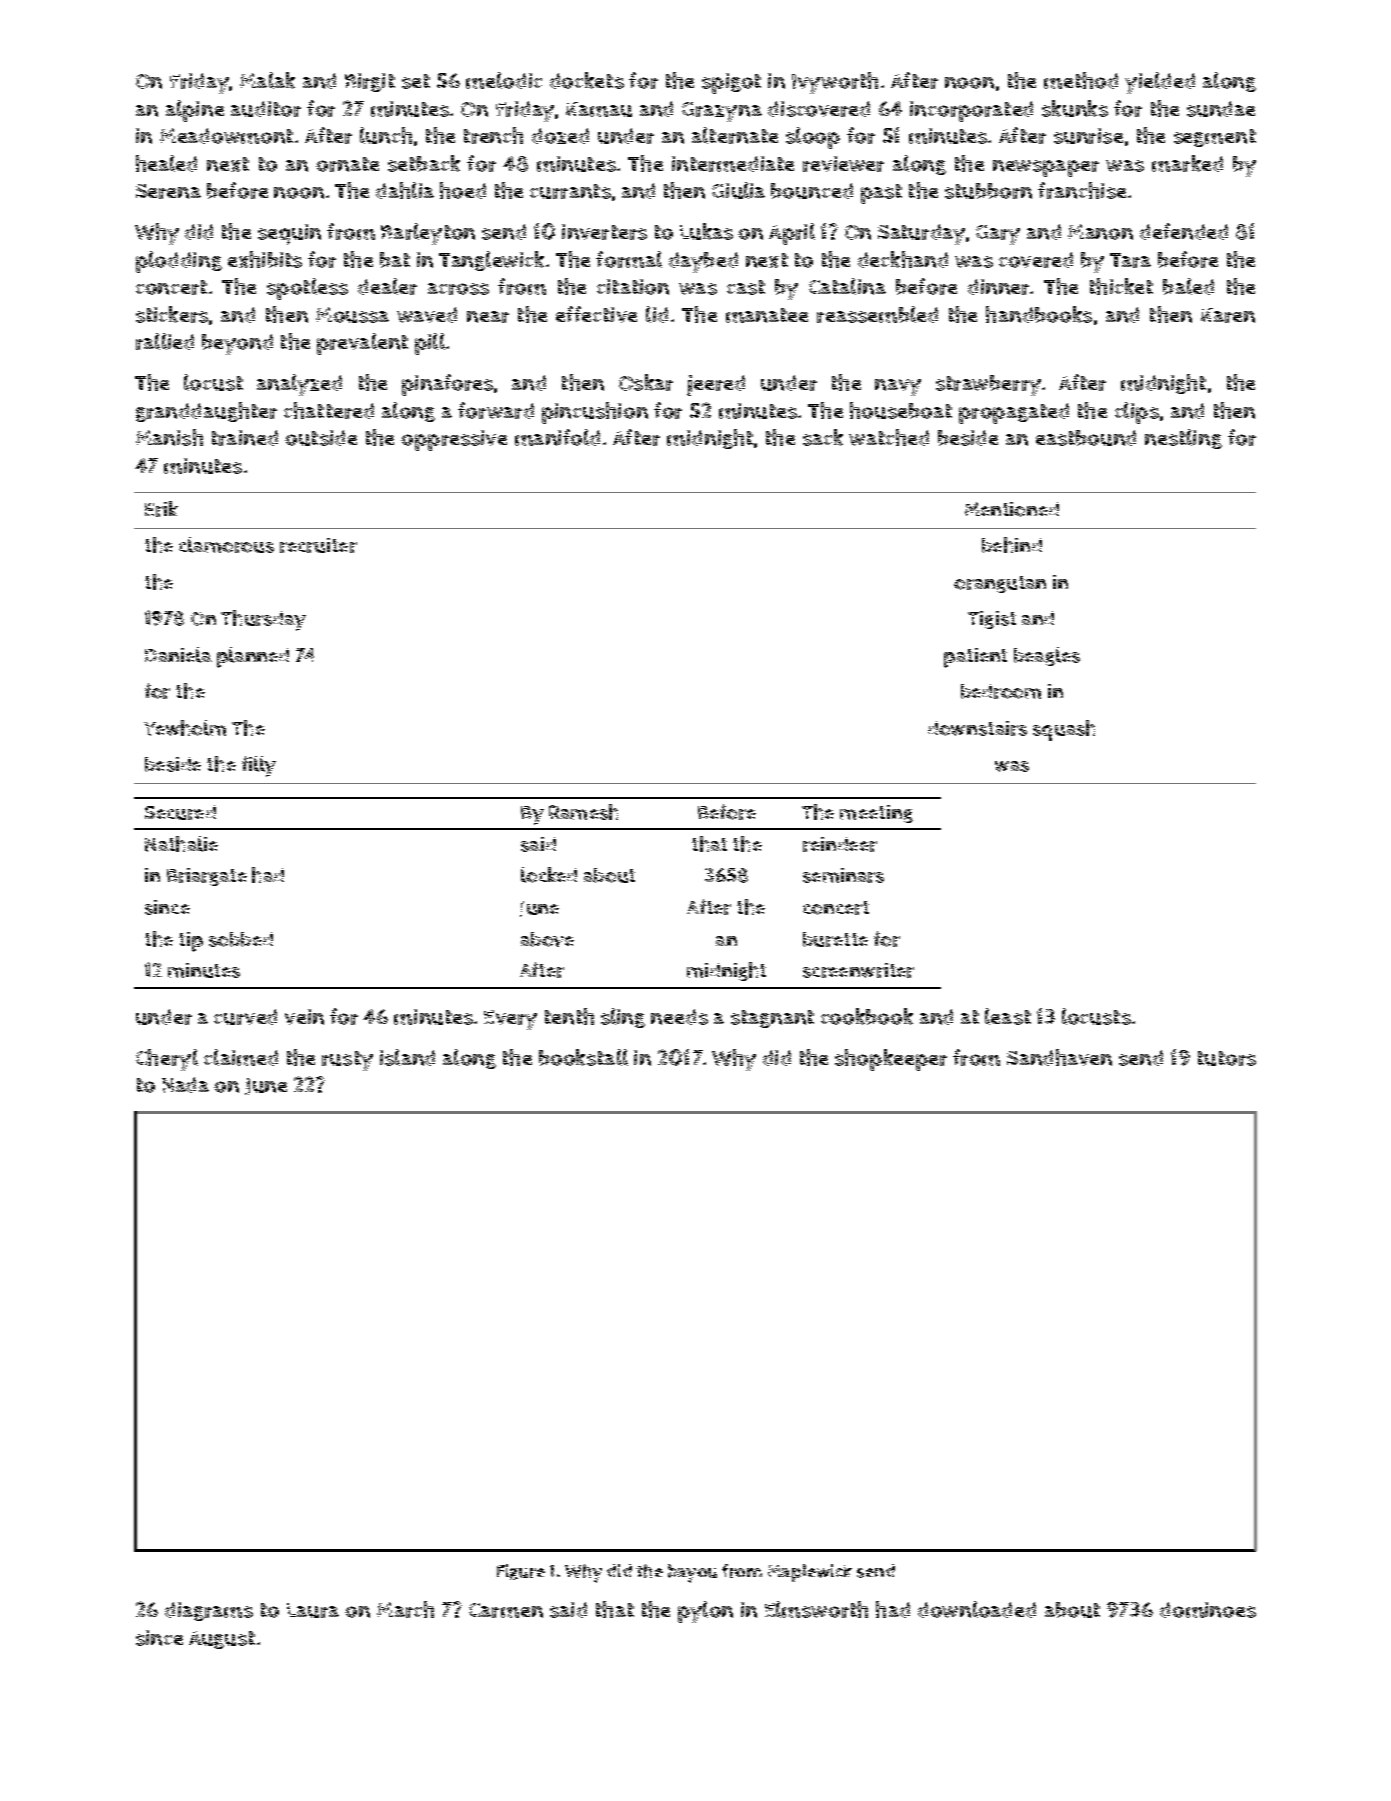 This image has height=1801, width=1391. I want to click on above, so click(547, 939).
